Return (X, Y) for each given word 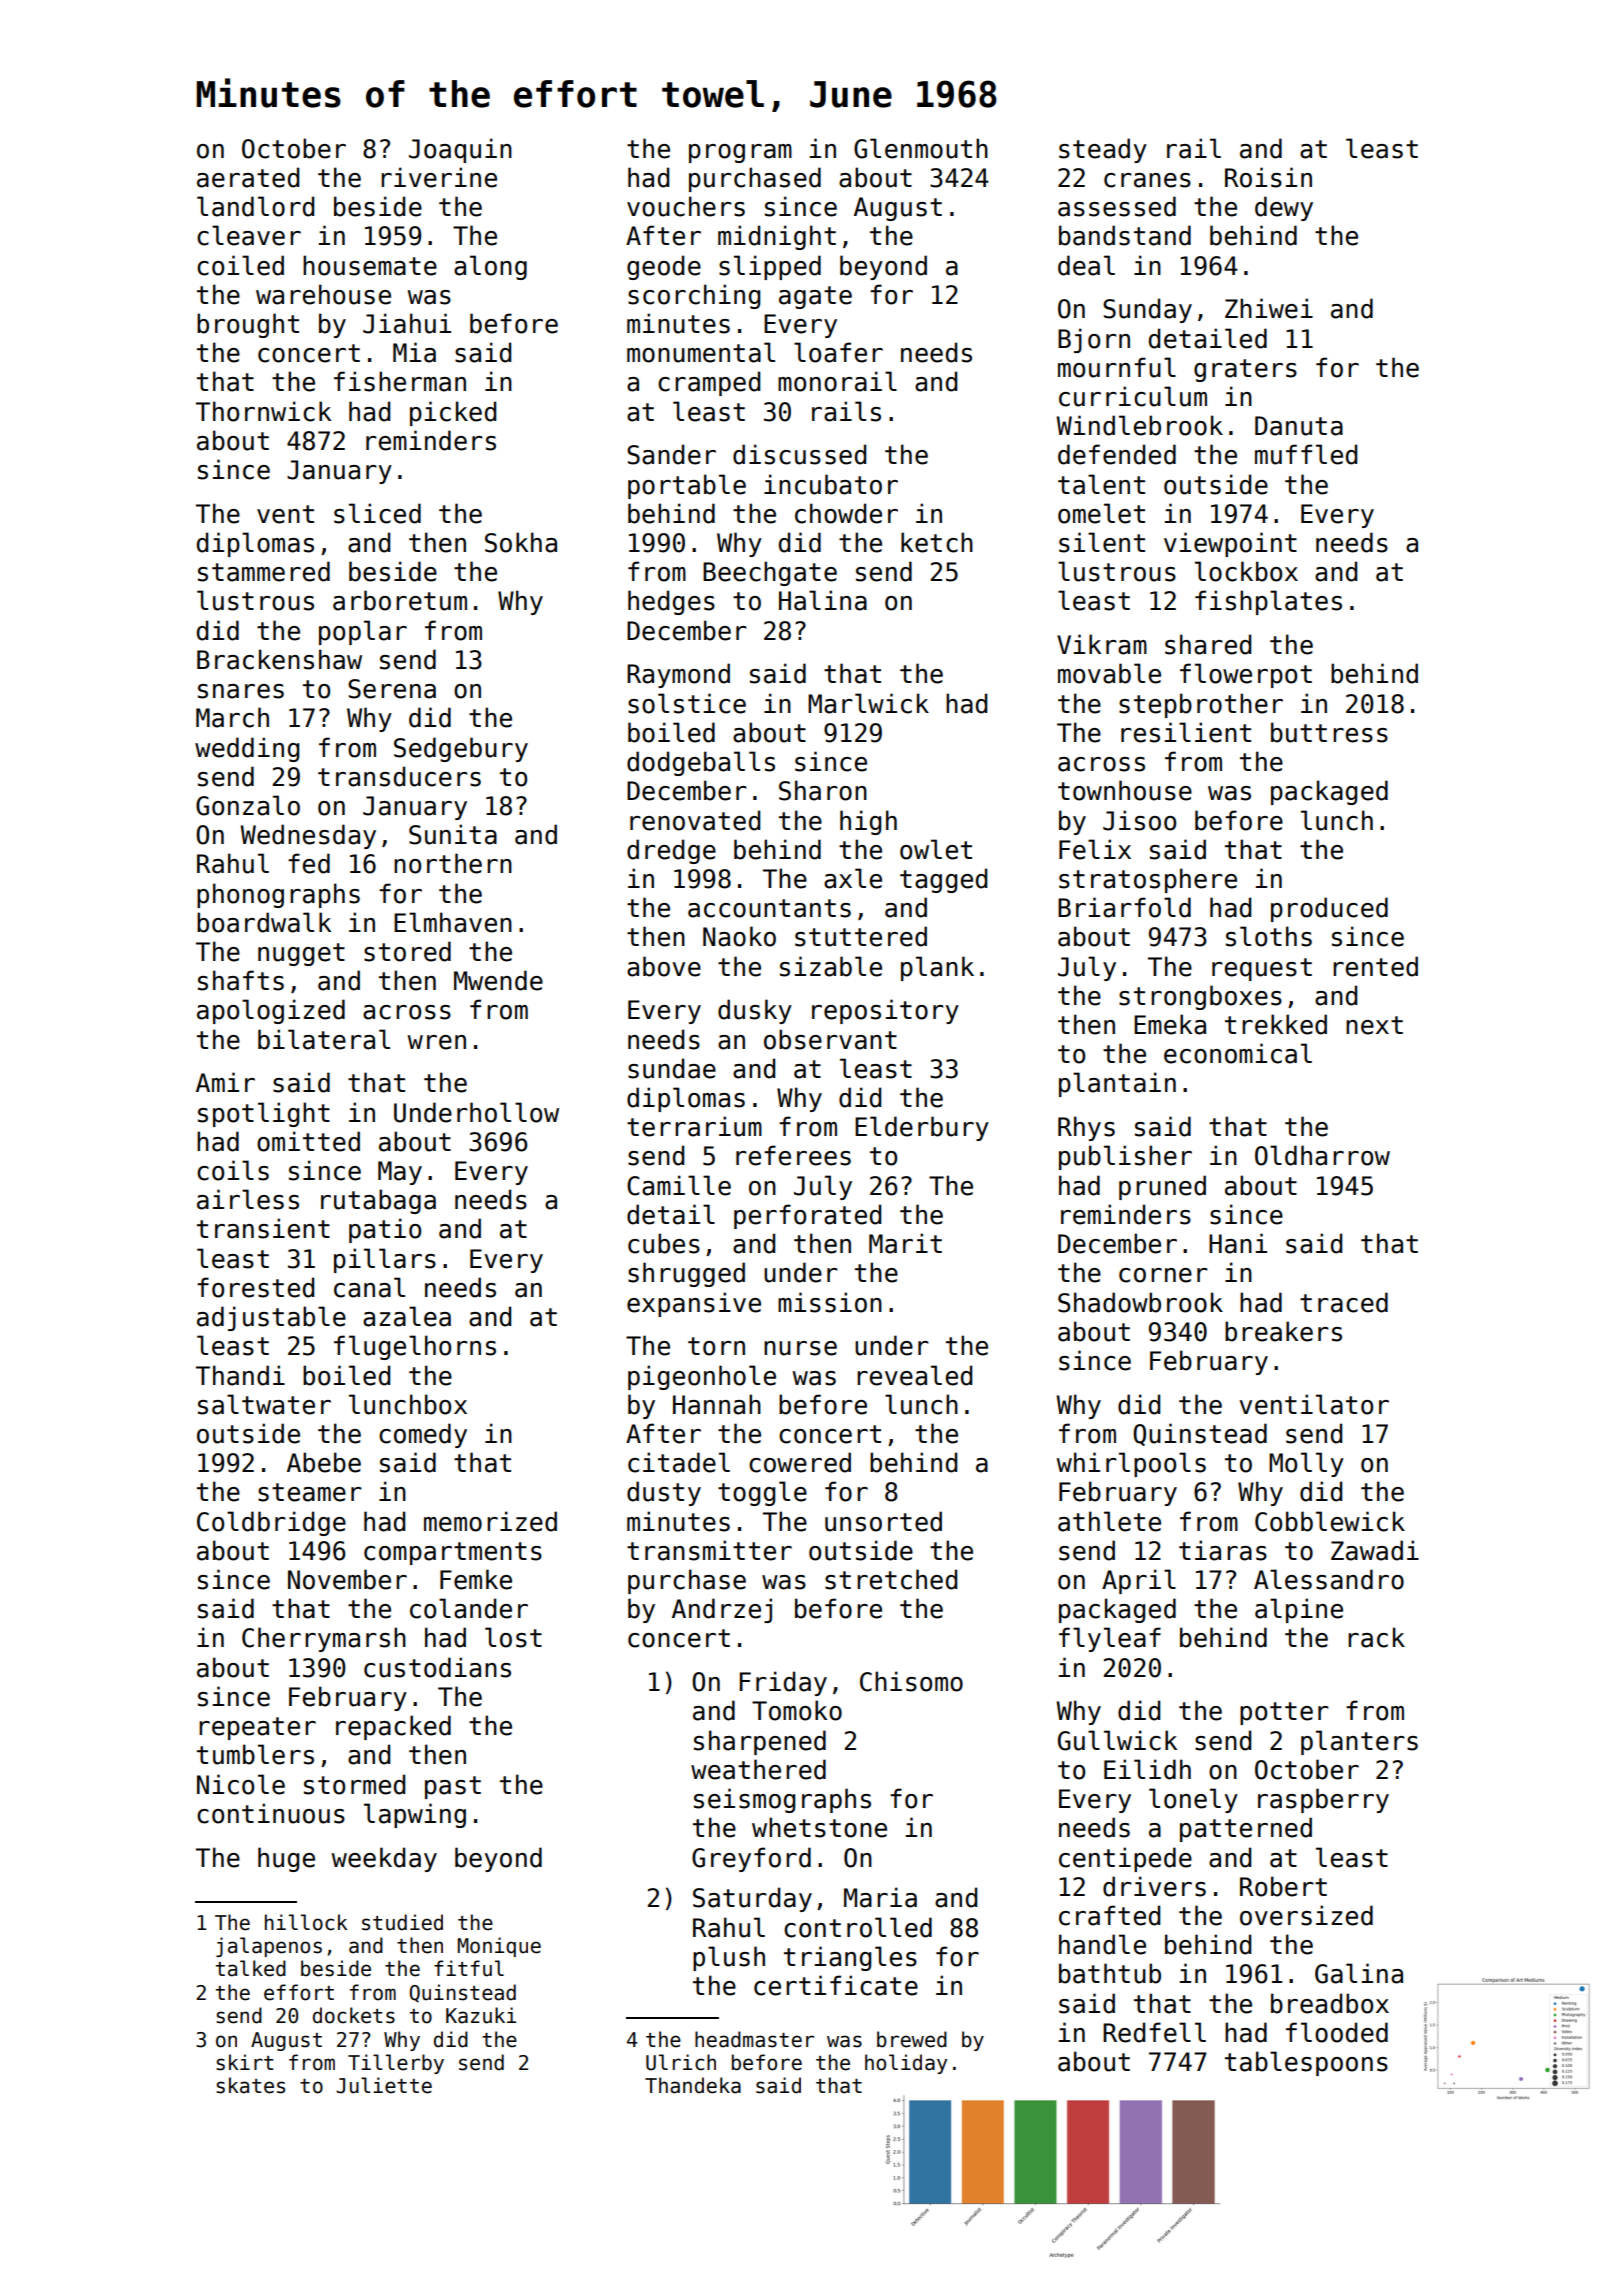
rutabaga (378, 1201)
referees (793, 1155)
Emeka (1170, 1024)
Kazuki (481, 2015)
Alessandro (1329, 1579)
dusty (664, 1493)
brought (248, 325)
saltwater (264, 1404)
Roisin (1268, 177)
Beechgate (770, 573)
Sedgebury (461, 749)
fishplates (1268, 602)
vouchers (686, 206)
